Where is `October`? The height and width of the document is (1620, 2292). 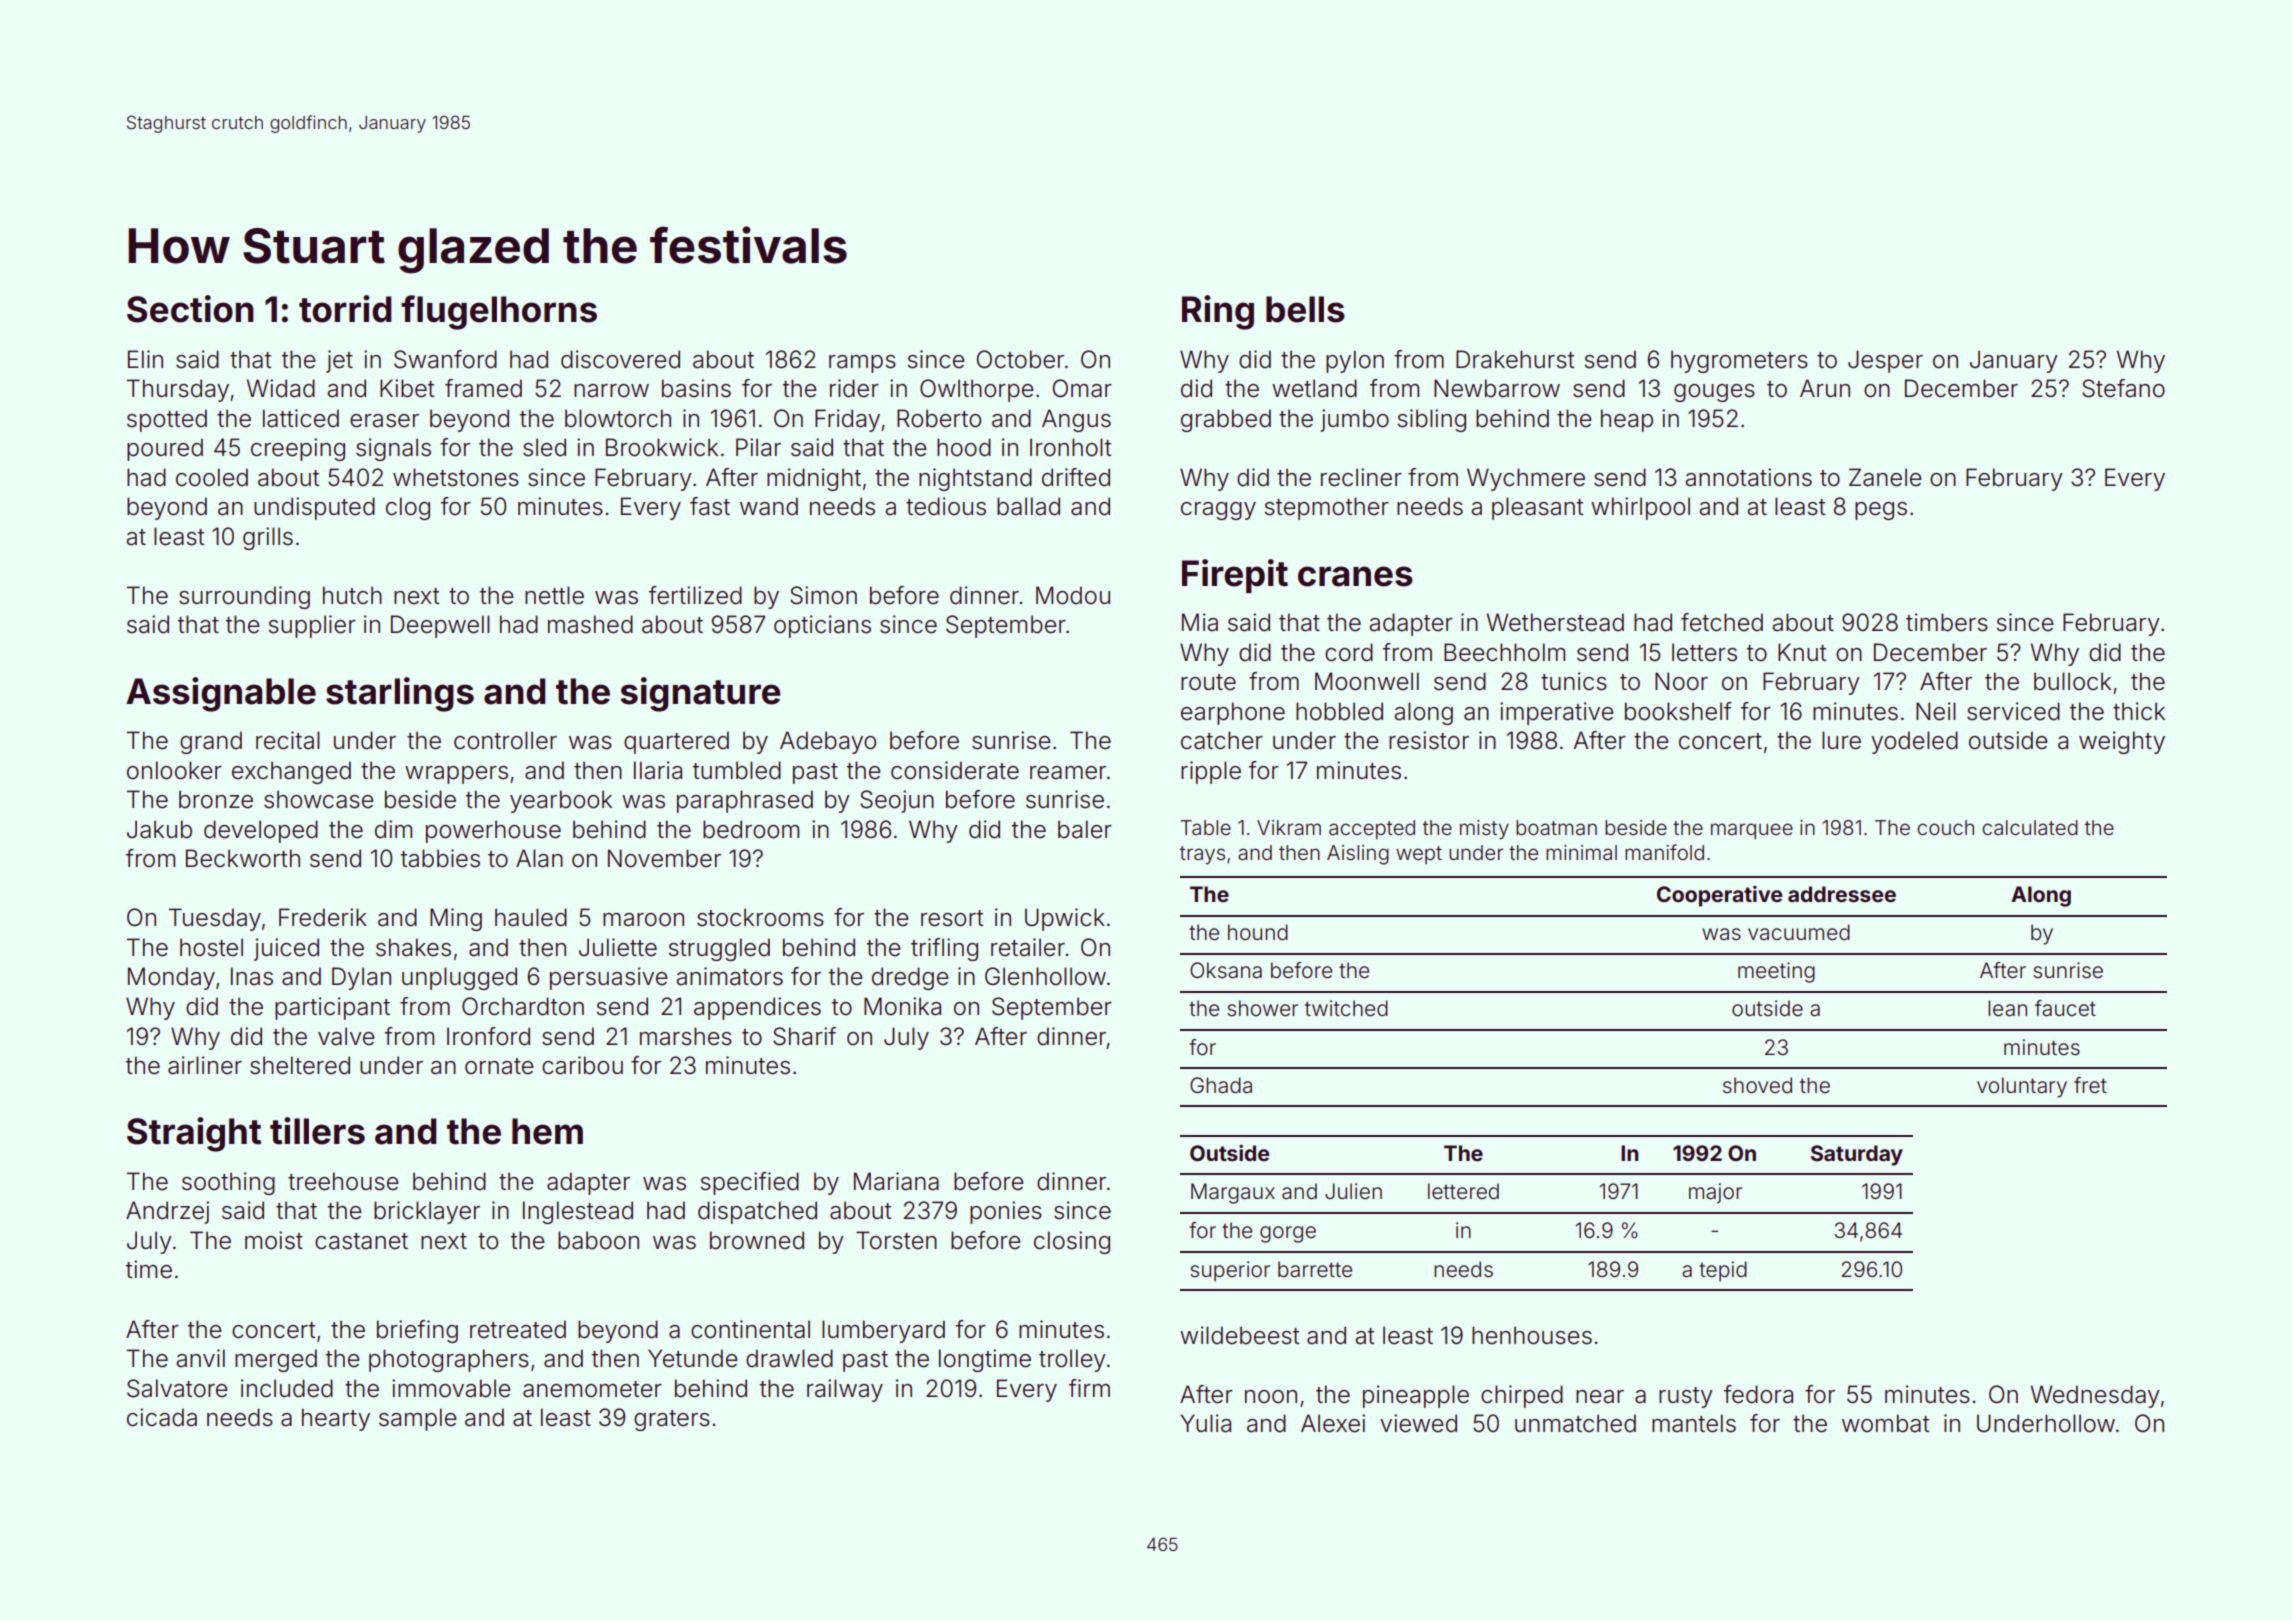
October is located at coordinates (1020, 359).
